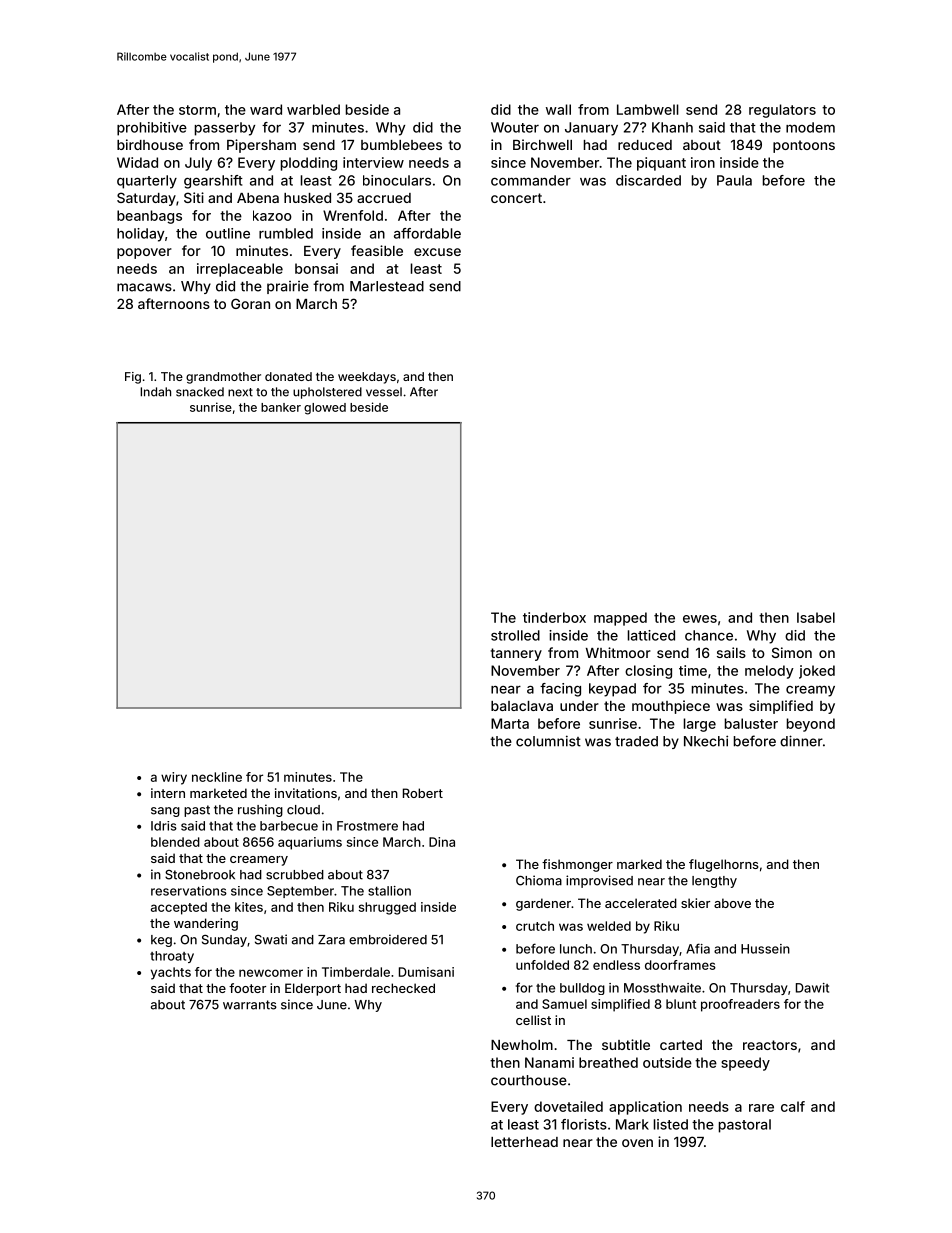 The width and height of the screenshot is (952, 1233). Describe the element at coordinates (288, 376) in the screenshot. I see `donated` at that location.
